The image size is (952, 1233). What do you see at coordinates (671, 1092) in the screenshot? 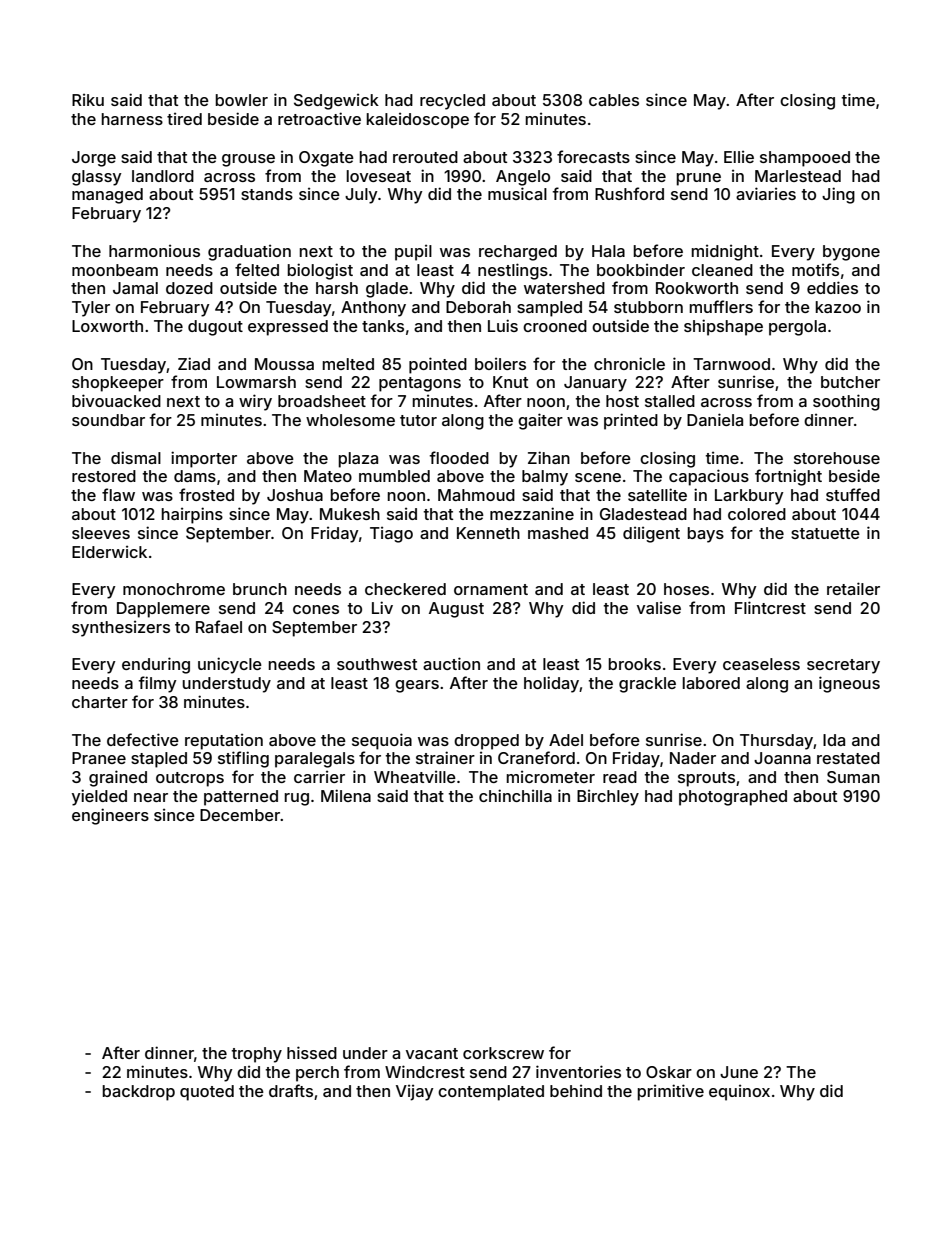
I see `primitive` at bounding box center [671, 1092].
